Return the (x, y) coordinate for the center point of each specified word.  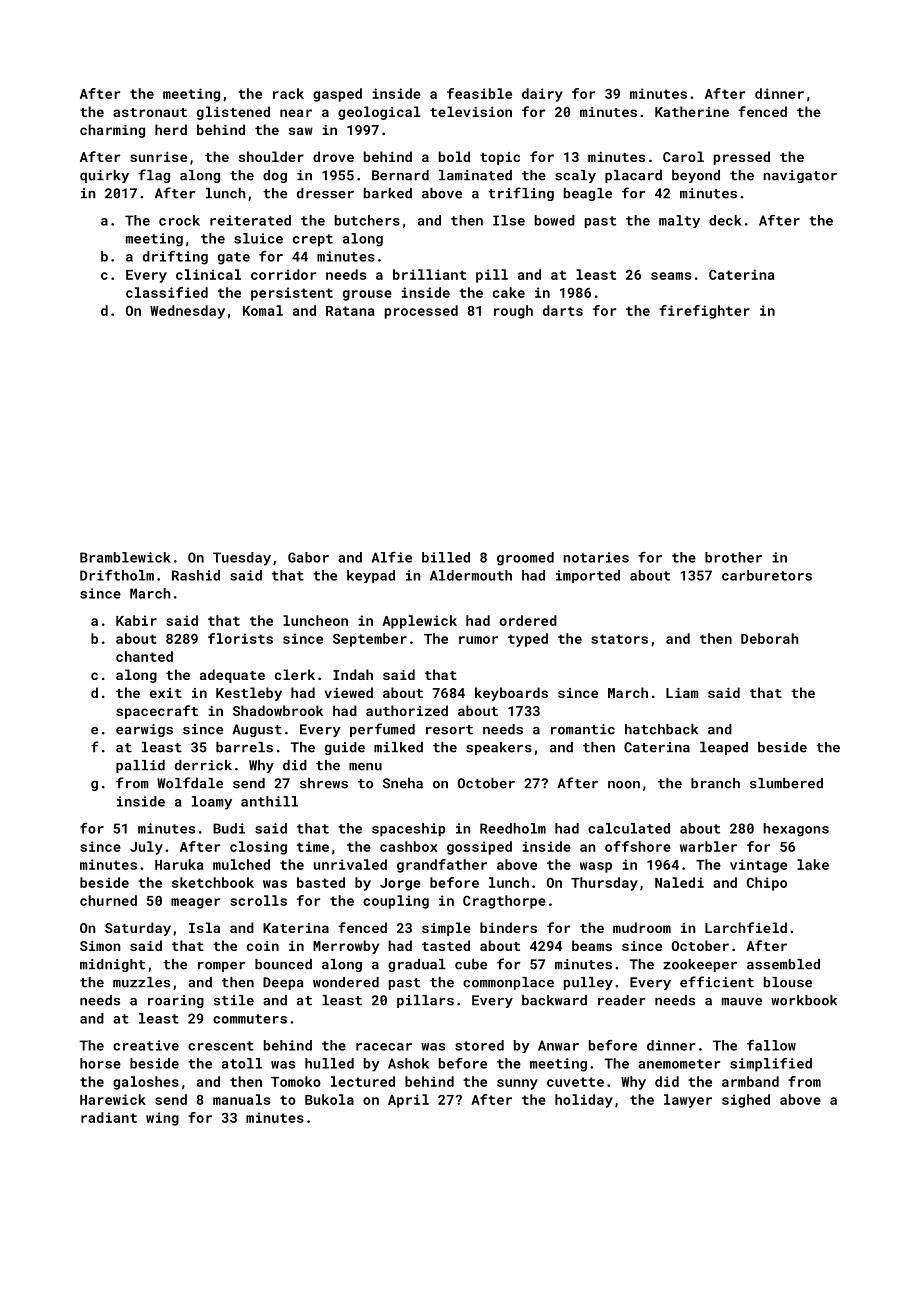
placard (633, 176)
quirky (104, 176)
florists (240, 638)
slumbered (786, 783)
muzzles (141, 982)
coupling (396, 902)
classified (167, 292)
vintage (758, 866)
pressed (741, 158)
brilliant (429, 274)
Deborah (770, 638)
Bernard (400, 175)
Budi (229, 828)
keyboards (511, 694)
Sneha (403, 783)
